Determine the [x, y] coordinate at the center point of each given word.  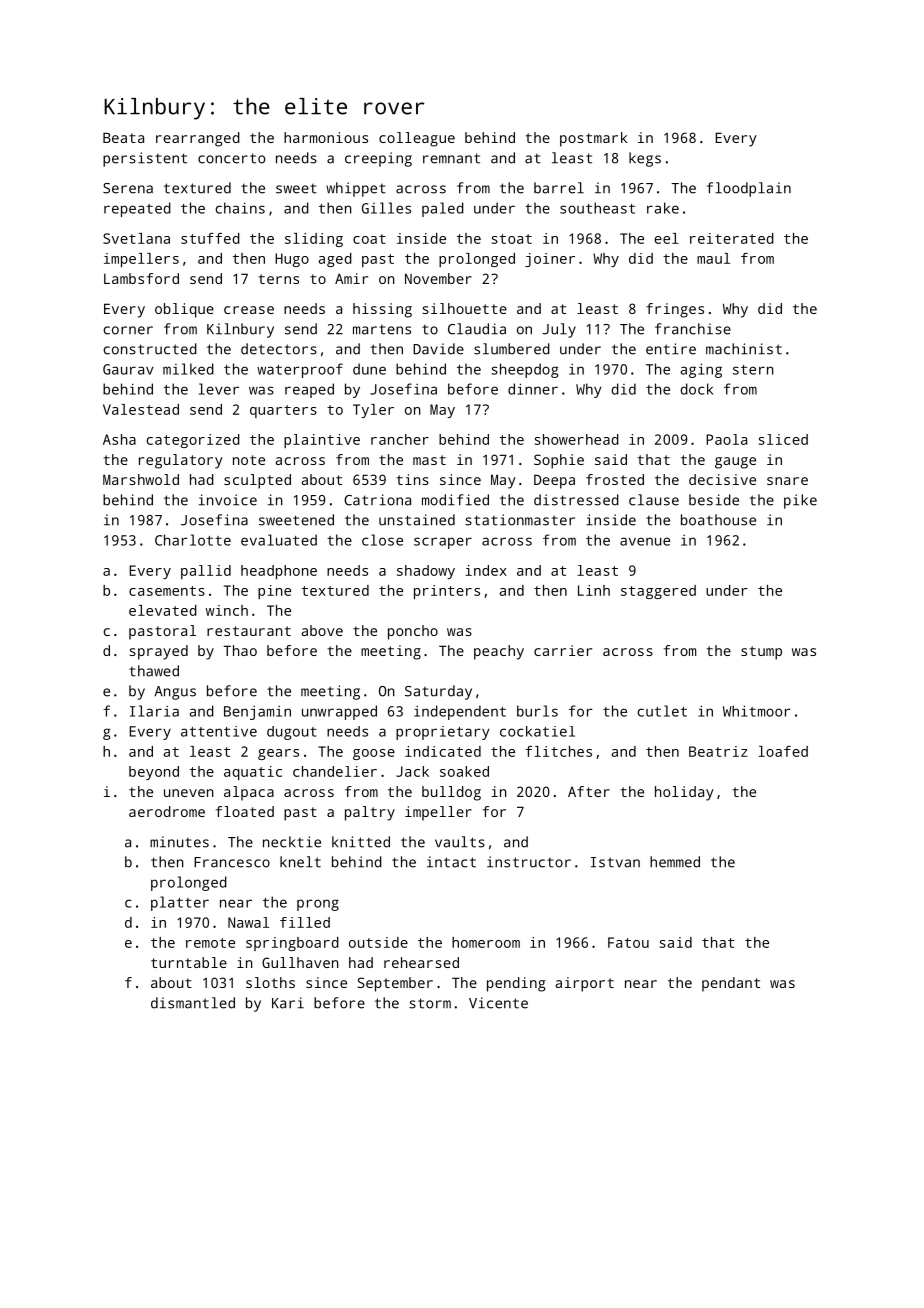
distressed [576, 500]
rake [663, 208]
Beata [123, 137]
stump [761, 653]
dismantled [193, 1003]
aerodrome [167, 811]
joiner [550, 260]
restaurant [249, 631]
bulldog [451, 793]
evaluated [279, 540]
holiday [684, 793]
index [486, 570]
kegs [645, 159]
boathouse [718, 520]
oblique [184, 310]
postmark [594, 139]
